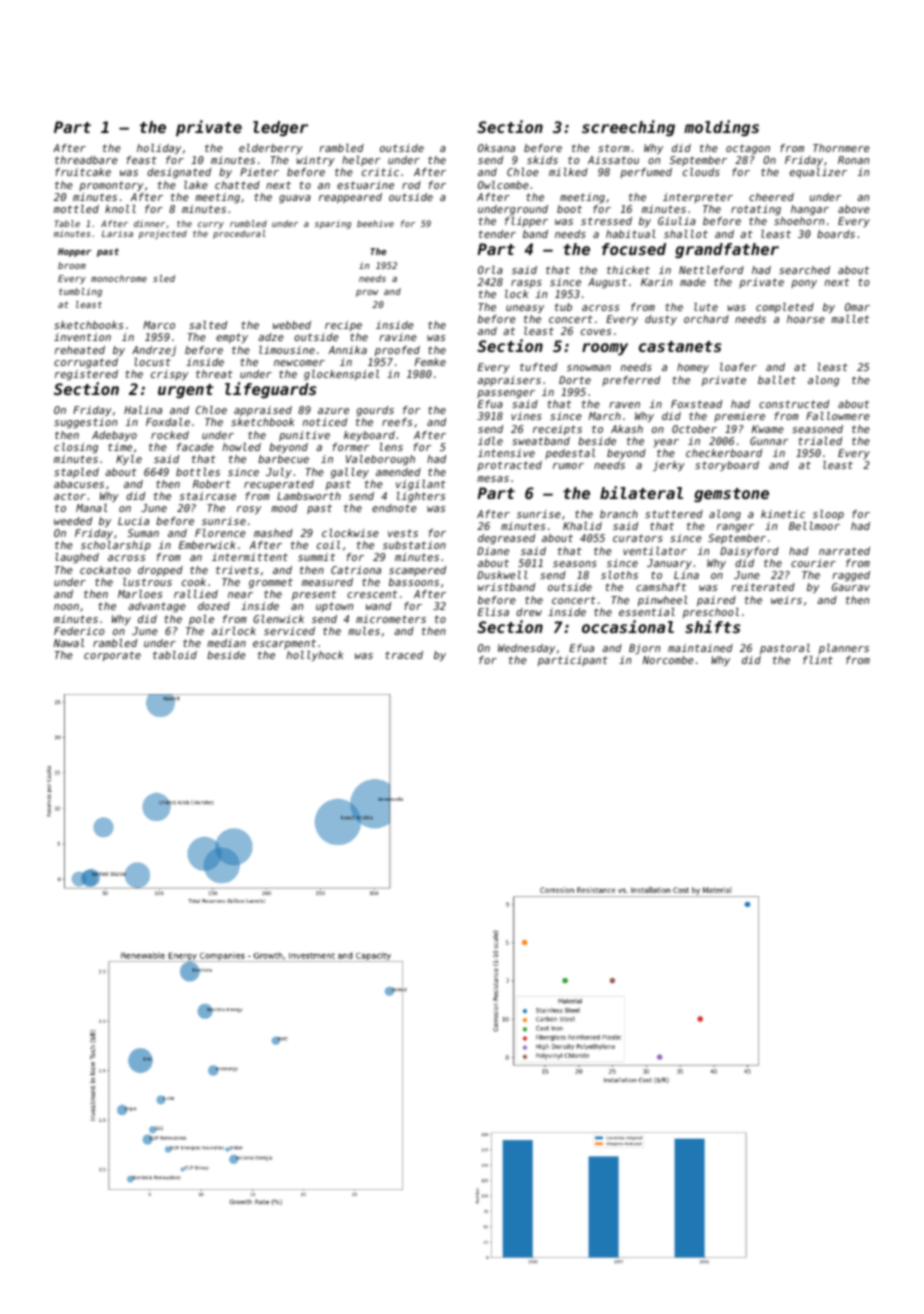 The image size is (924, 1314). Describe the element at coordinates (542, 160) in the document. I see `skids` at that location.
